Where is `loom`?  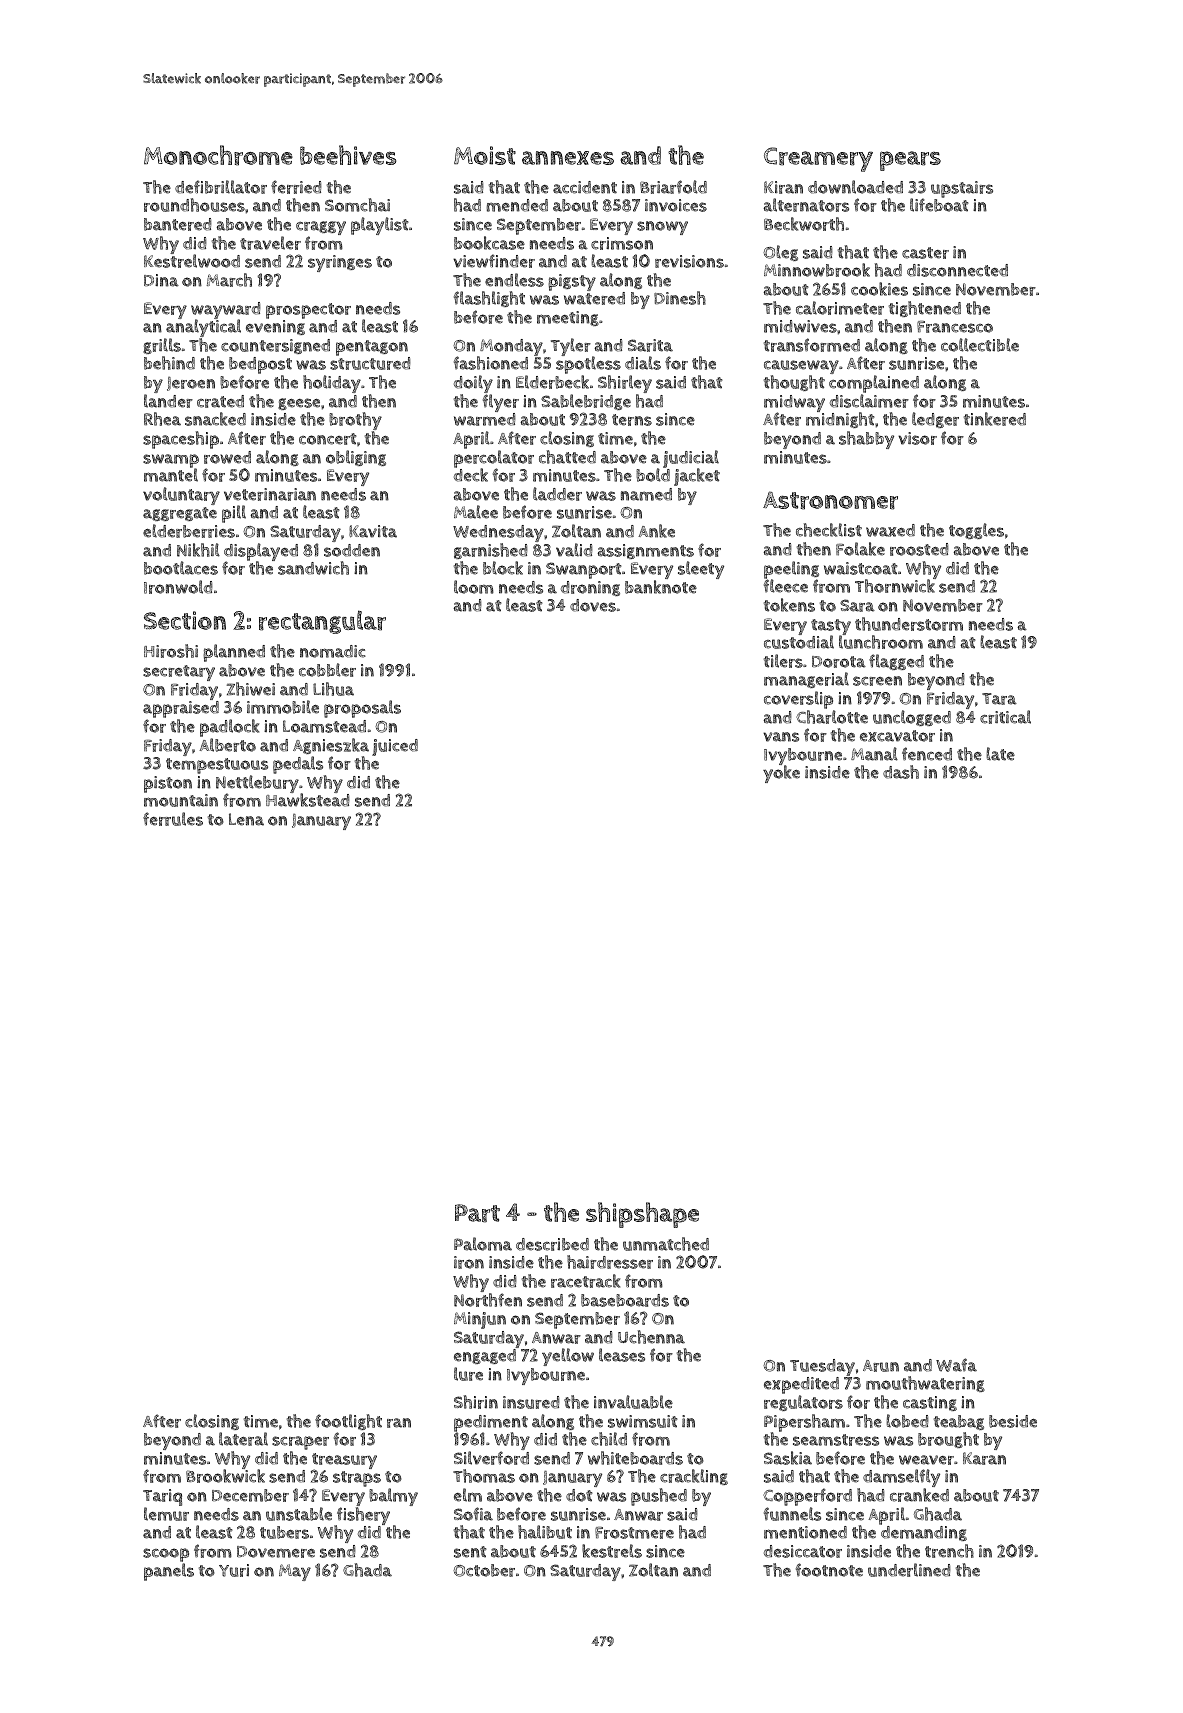 loom is located at coordinates (474, 587).
